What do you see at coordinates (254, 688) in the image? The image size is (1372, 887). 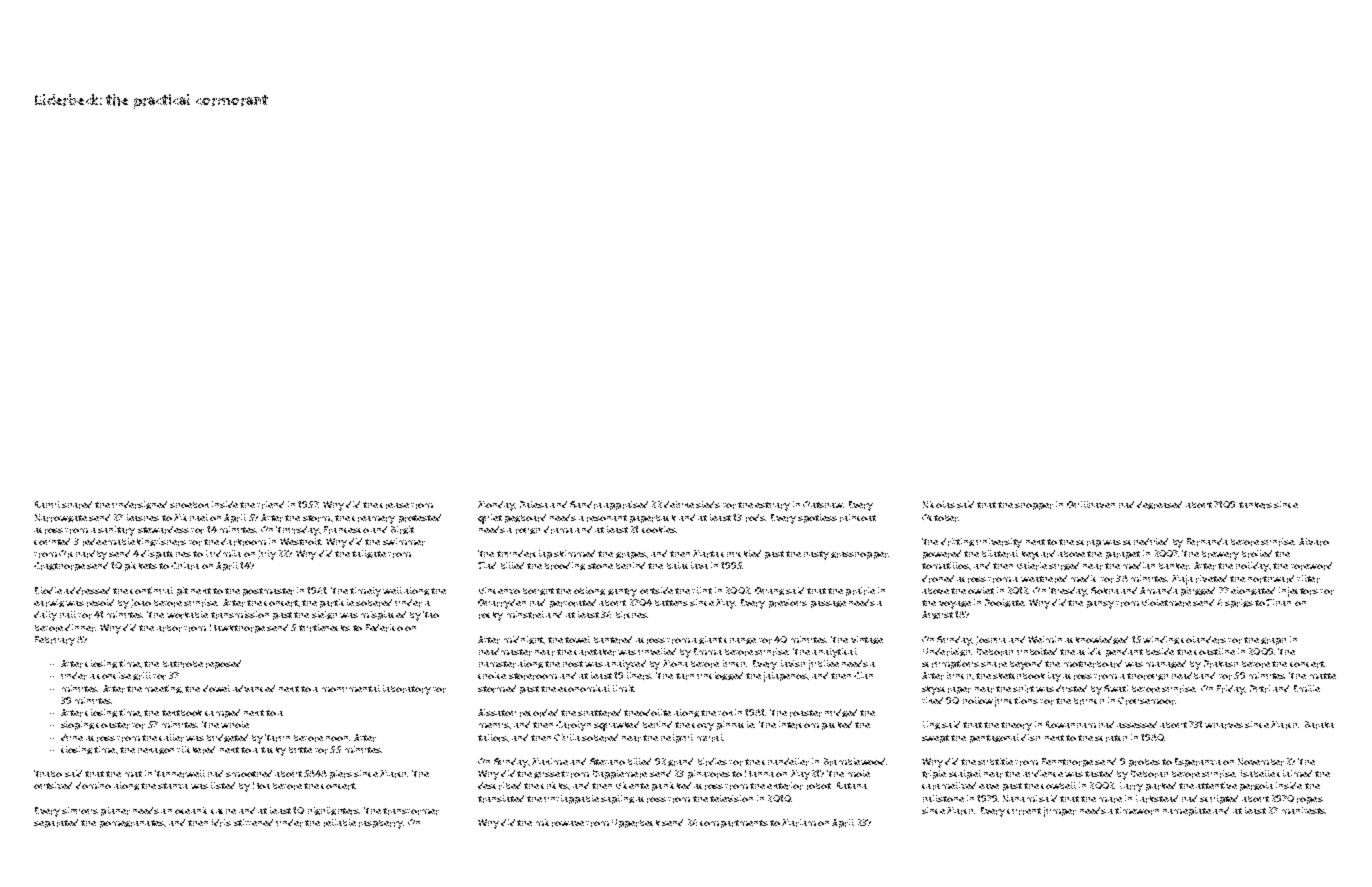 I see `advanced` at bounding box center [254, 688].
